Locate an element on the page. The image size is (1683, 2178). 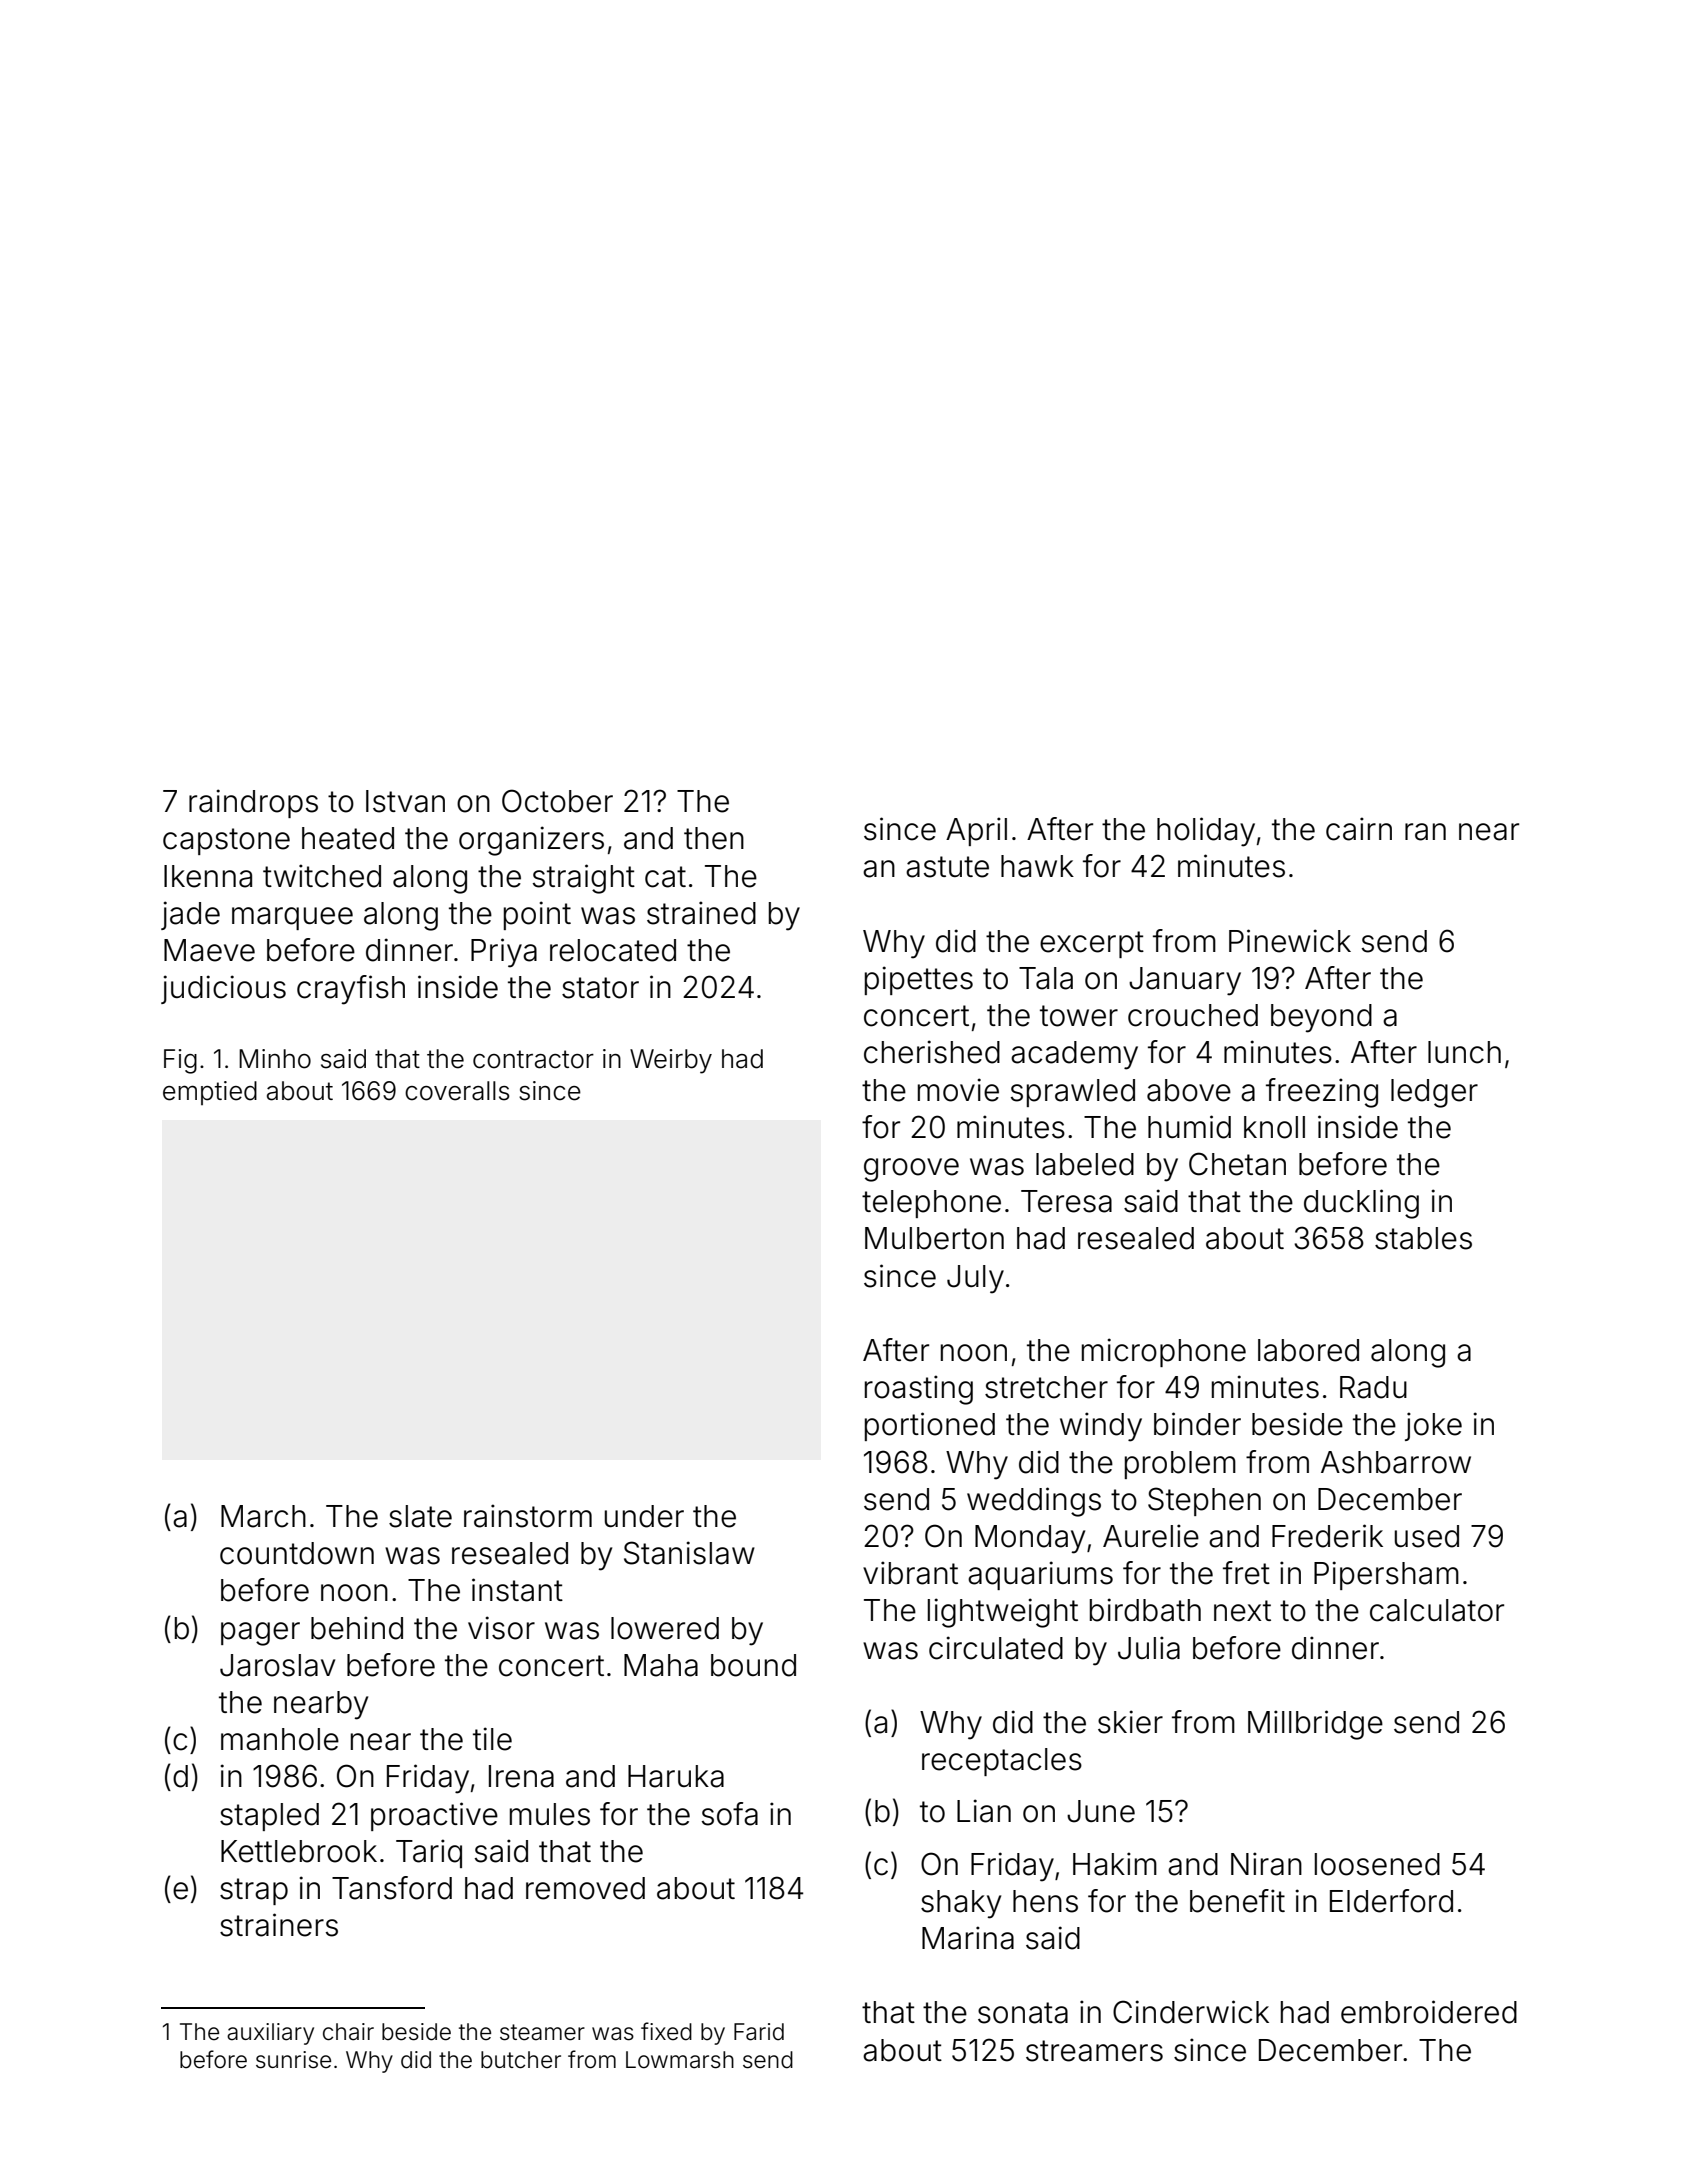
roasting is located at coordinates (919, 1390).
